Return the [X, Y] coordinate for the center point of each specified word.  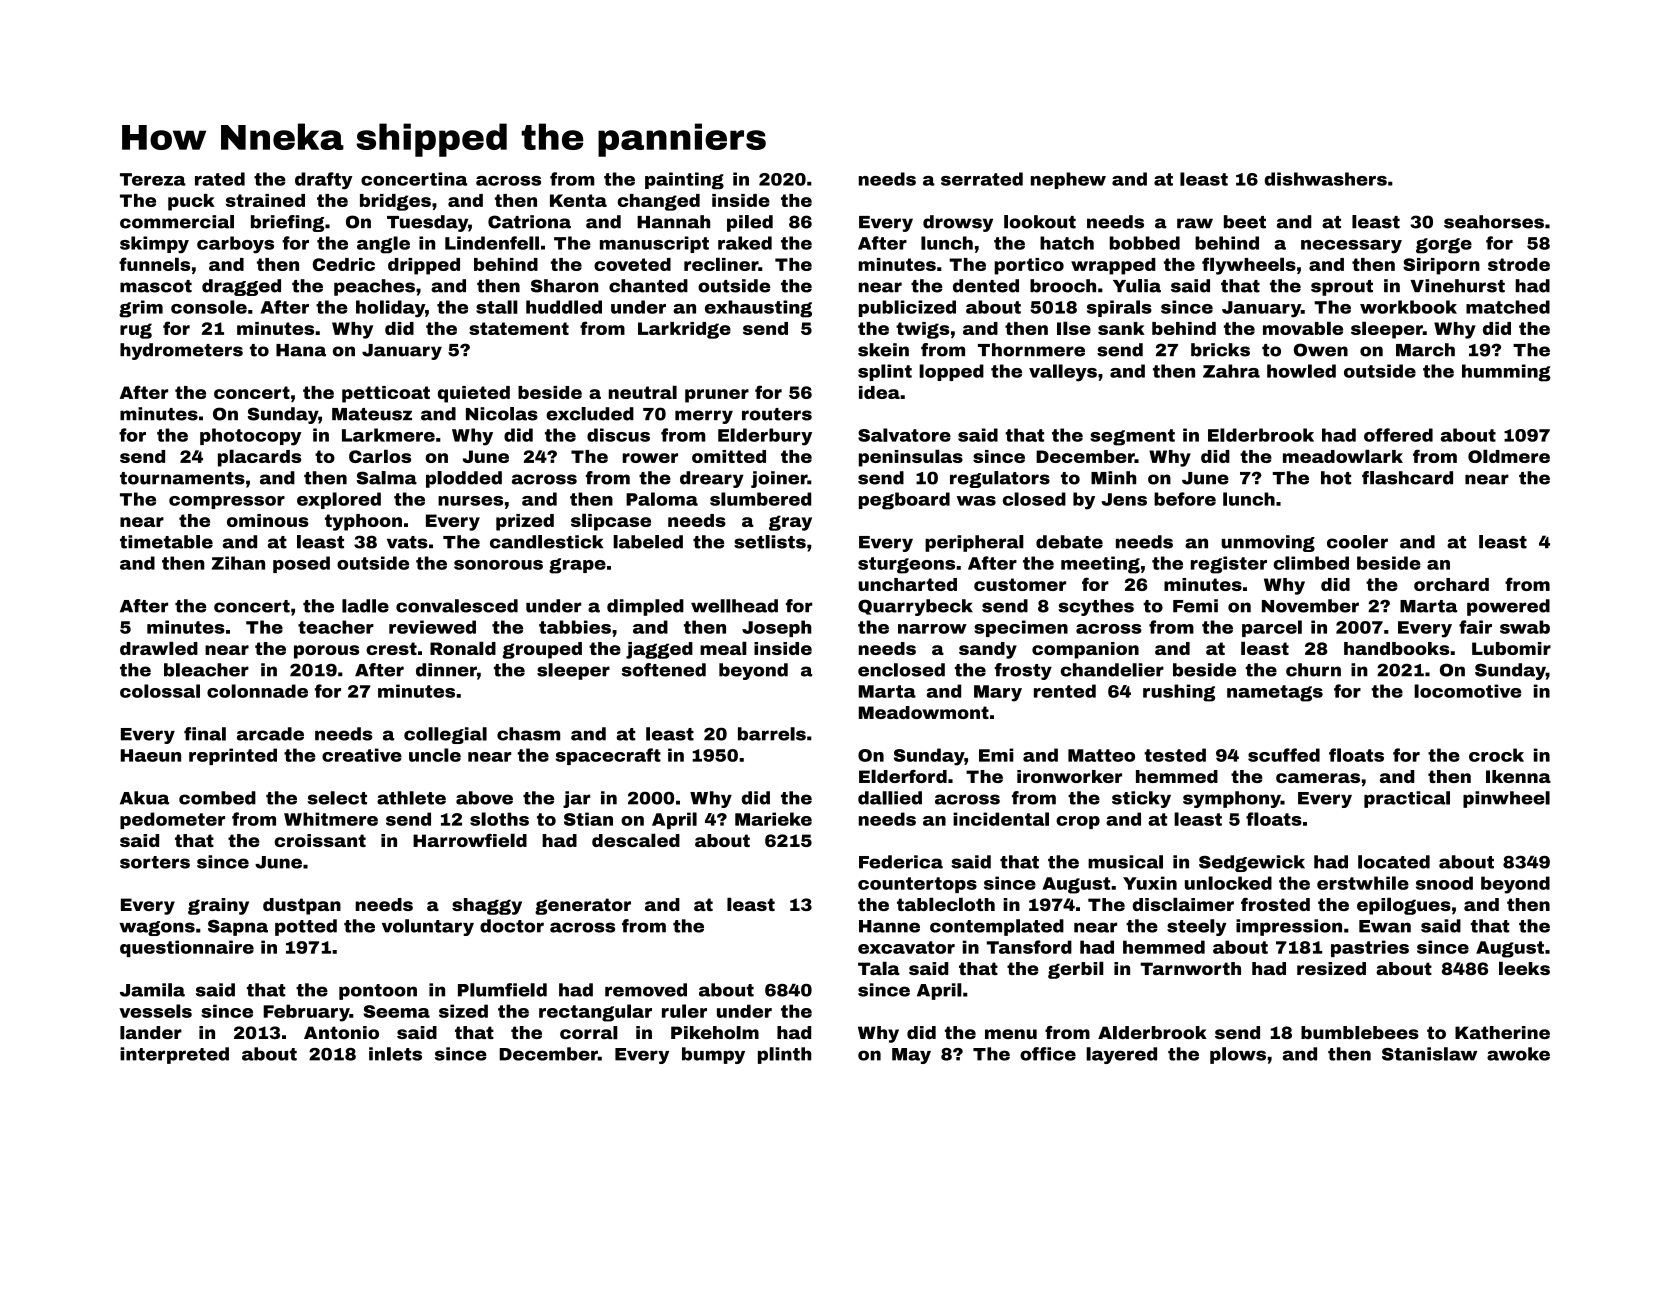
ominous [268, 520]
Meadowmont [924, 712]
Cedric [344, 264]
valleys [1063, 373]
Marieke [773, 819]
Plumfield [502, 990]
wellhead [734, 606]
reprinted [233, 756]
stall [497, 307]
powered [1508, 607]
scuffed [1284, 755]
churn [1313, 670]
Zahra [1231, 371]
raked [745, 243]
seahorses [1494, 222]
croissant [320, 840]
